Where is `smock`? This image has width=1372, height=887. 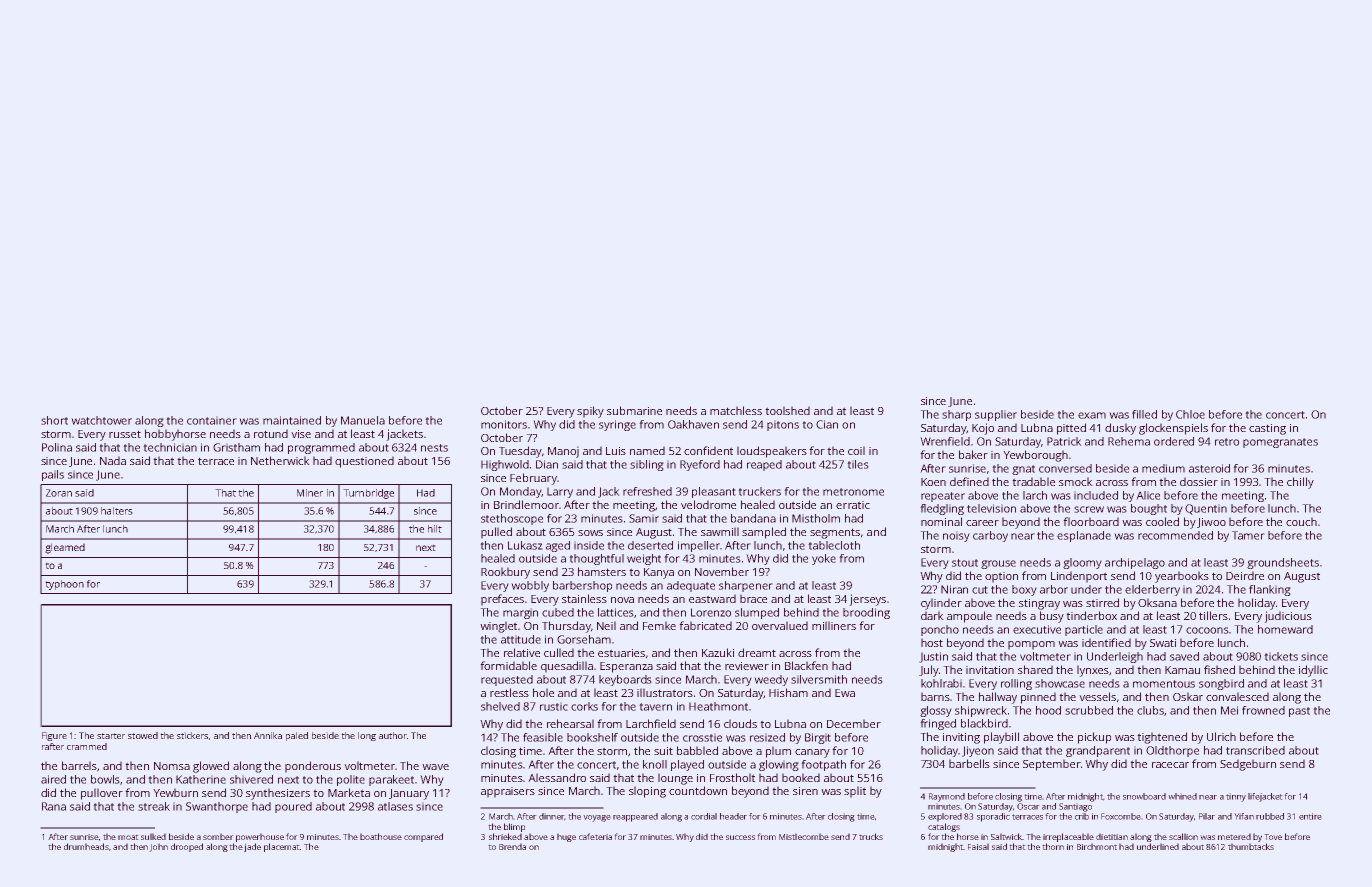 smock is located at coordinates (1076, 481).
